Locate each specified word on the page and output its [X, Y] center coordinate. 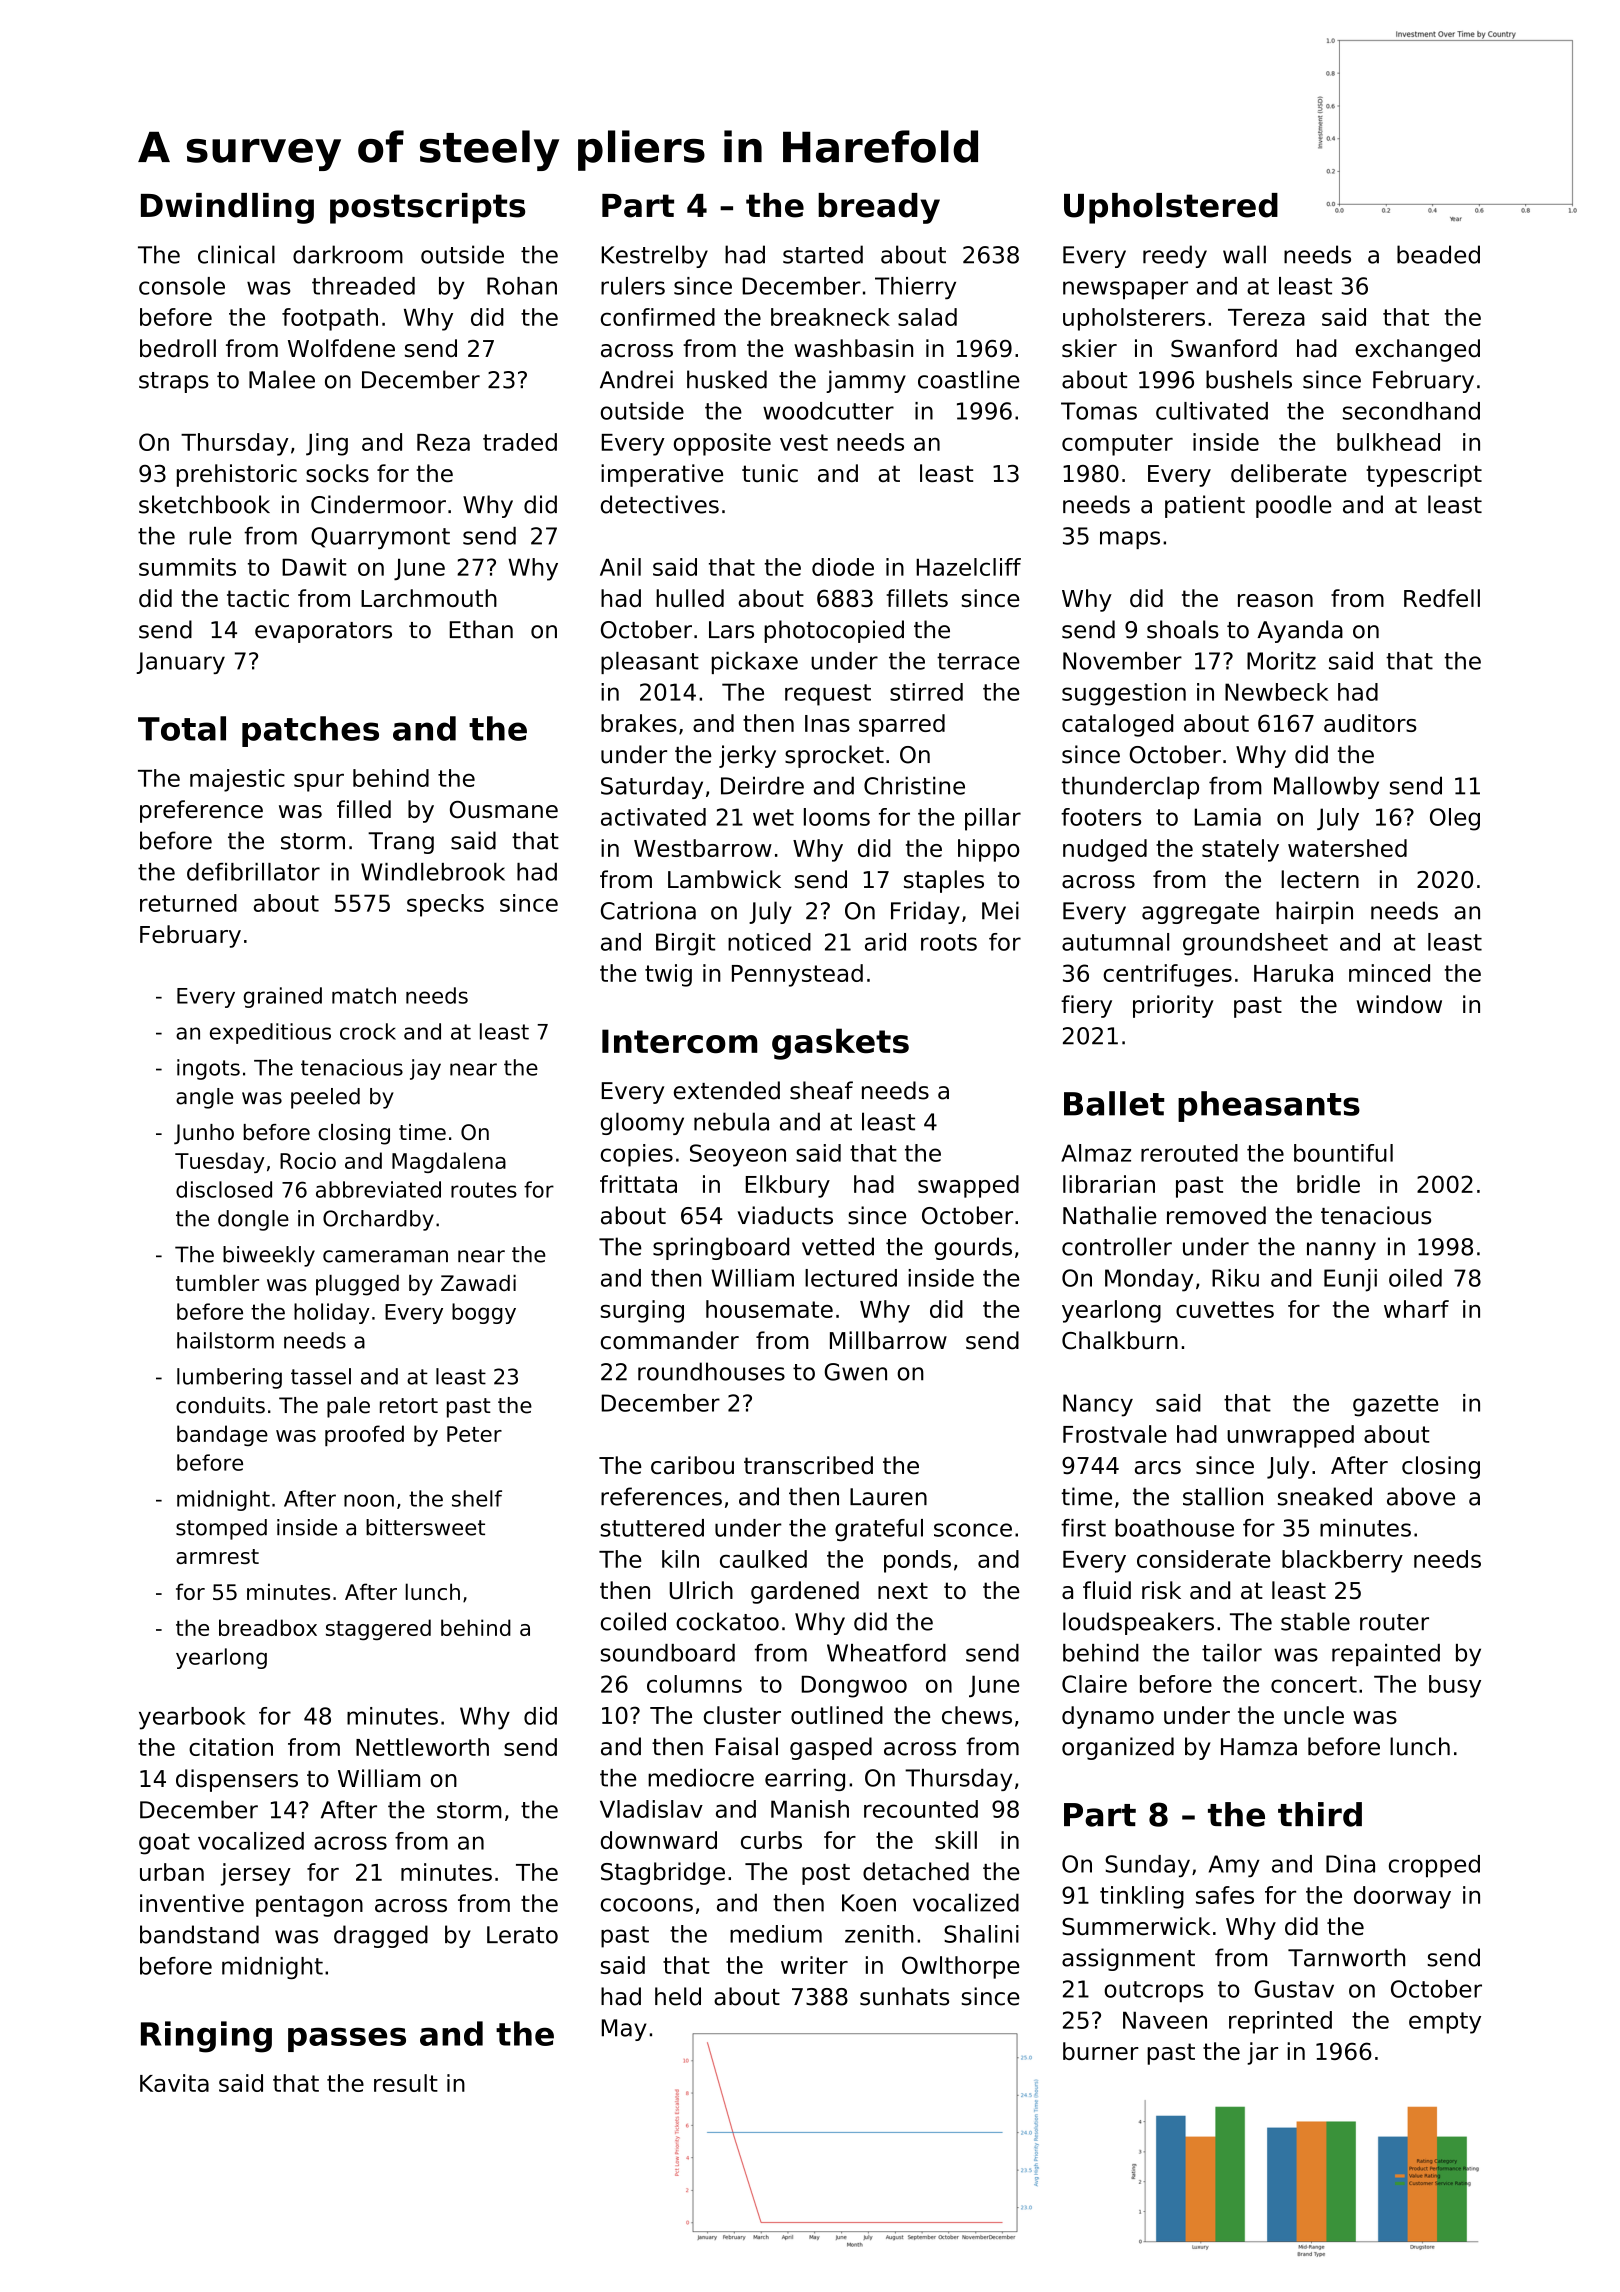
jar [1262, 2053]
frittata [638, 1184]
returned [188, 903]
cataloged [1117, 725]
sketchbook [204, 504]
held [678, 1996]
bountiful [1343, 1153]
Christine [914, 785]
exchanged [1417, 350]
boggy [484, 1313]
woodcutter [828, 411]
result [406, 2083]
